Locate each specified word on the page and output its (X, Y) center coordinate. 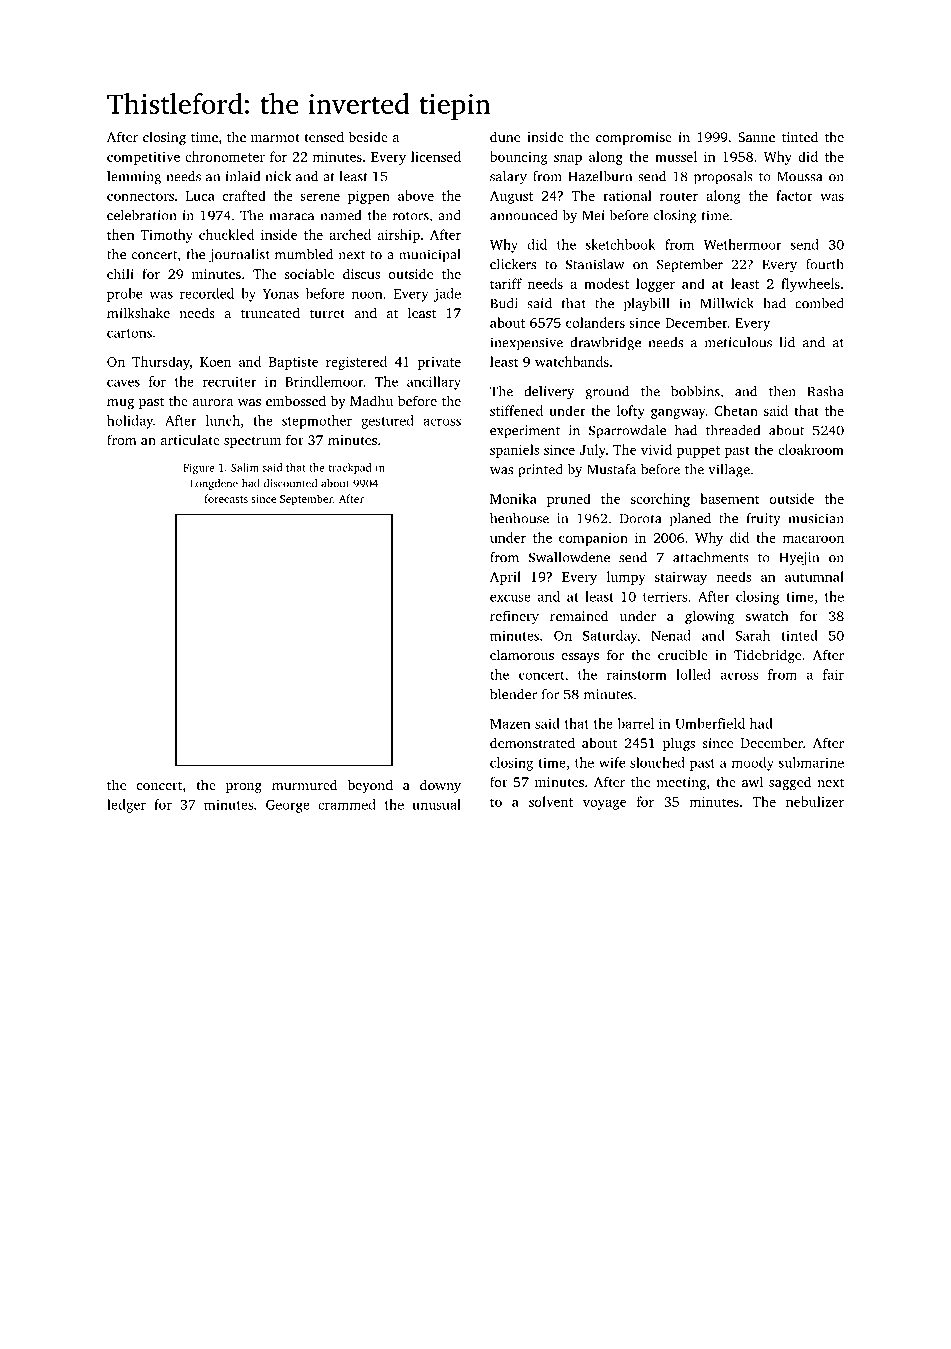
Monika (513, 498)
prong (244, 788)
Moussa (799, 176)
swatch (767, 615)
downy (440, 786)
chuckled (226, 234)
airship (399, 236)
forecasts (226, 498)
